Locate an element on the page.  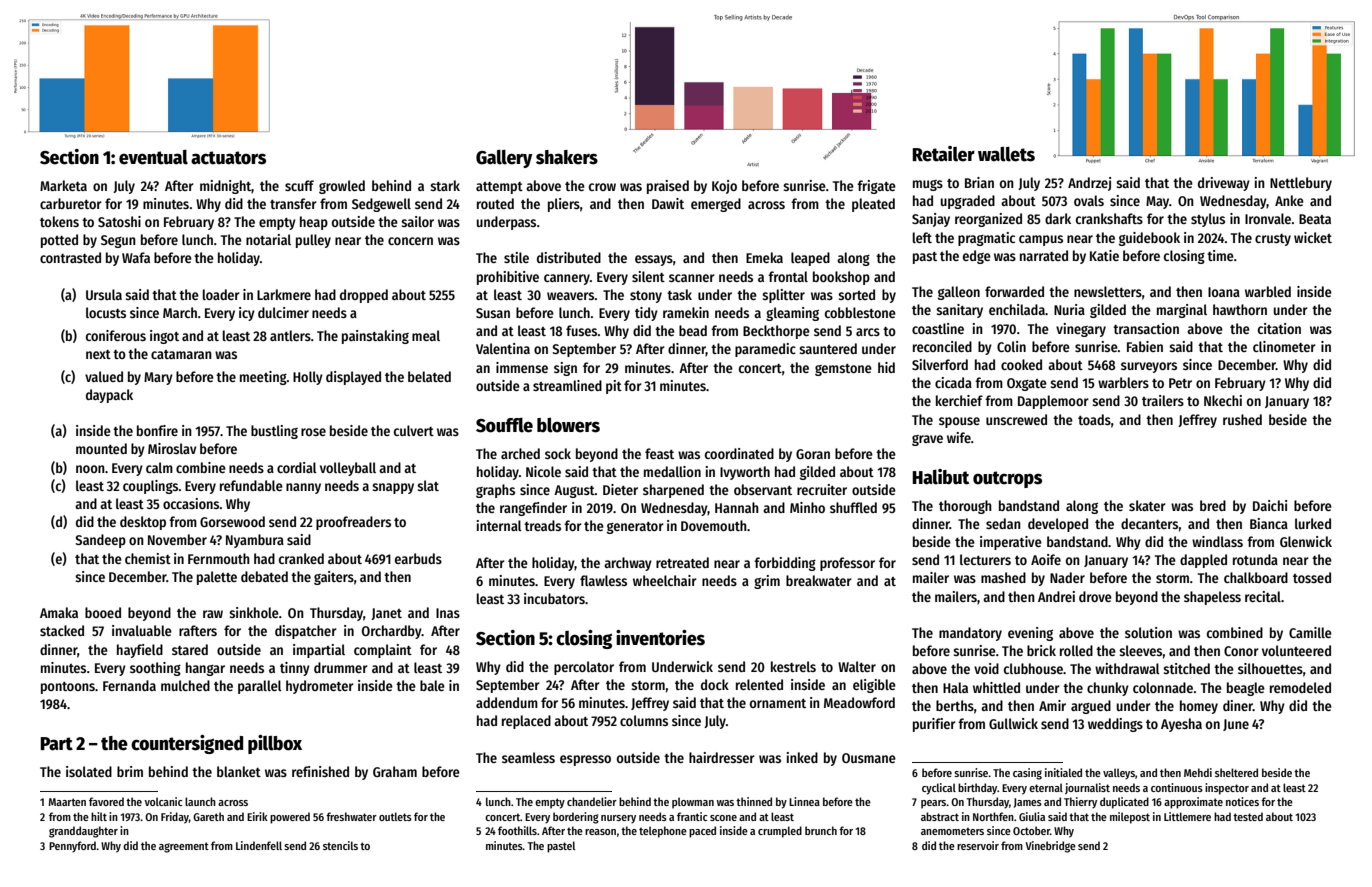
ornament is located at coordinates (778, 703).
